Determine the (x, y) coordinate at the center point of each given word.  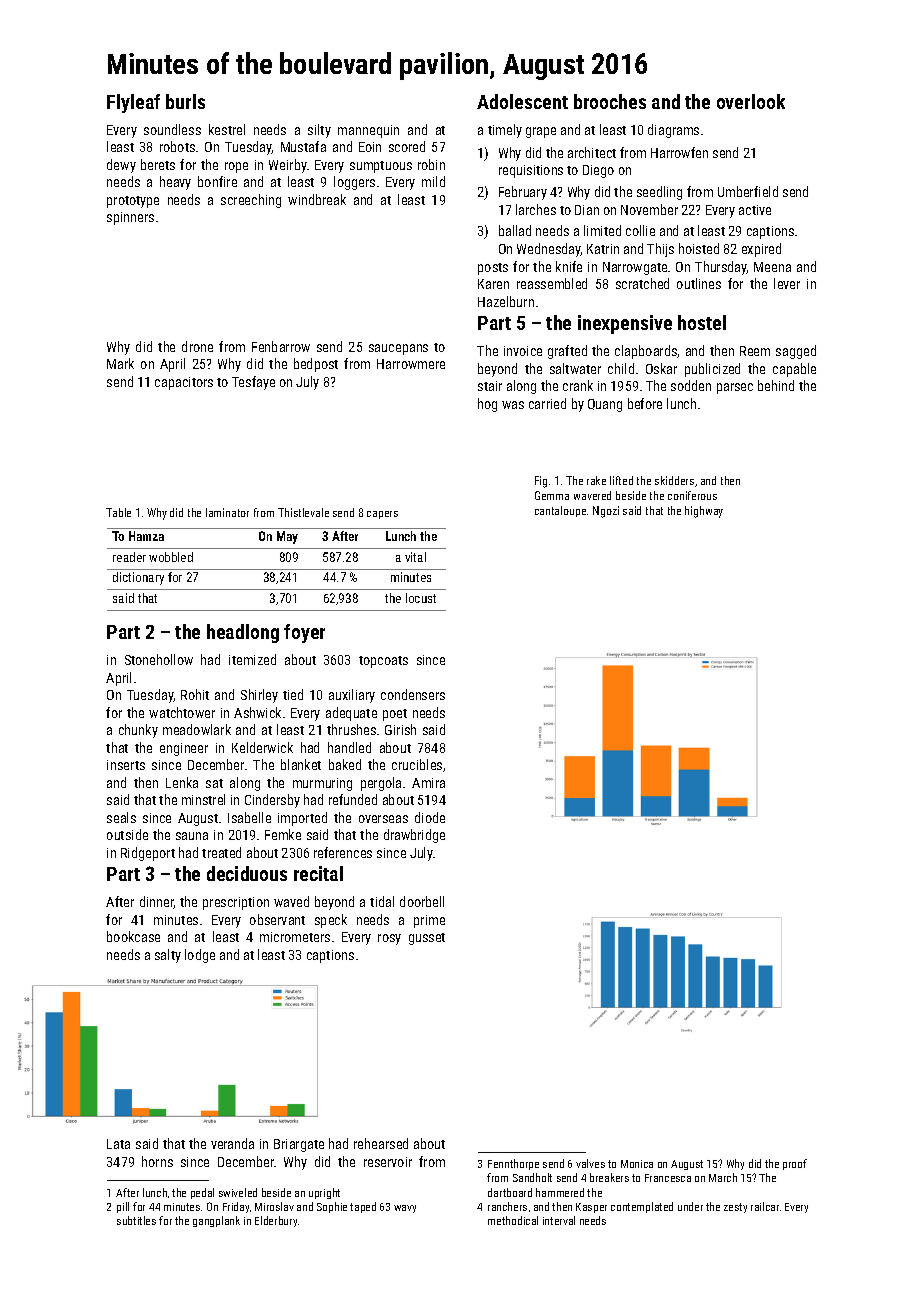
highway (704, 512)
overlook (751, 101)
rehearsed (381, 1143)
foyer (304, 633)
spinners (130, 218)
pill (123, 1207)
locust (421, 598)
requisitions (531, 171)
